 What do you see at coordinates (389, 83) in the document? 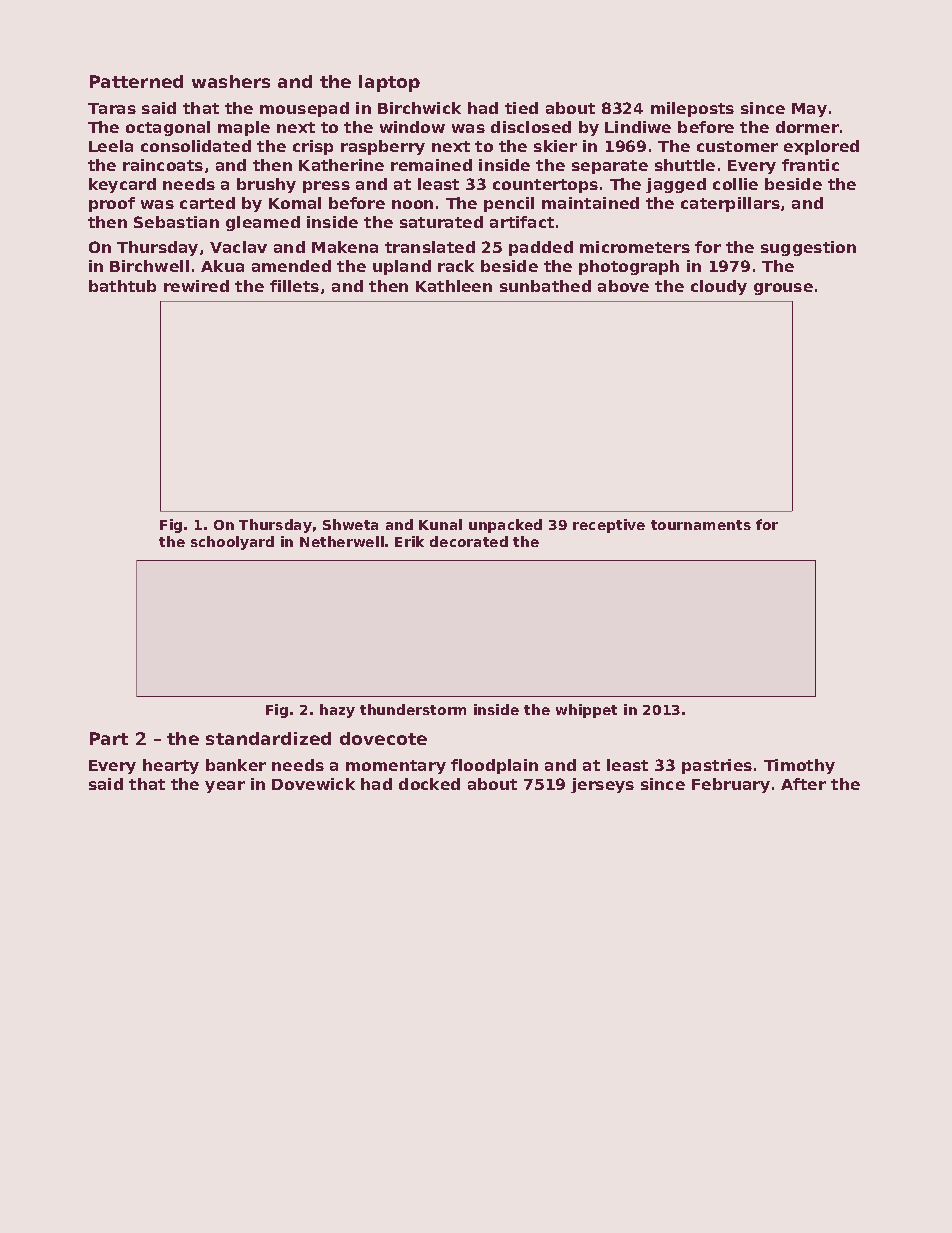
I see `laptop` at bounding box center [389, 83].
